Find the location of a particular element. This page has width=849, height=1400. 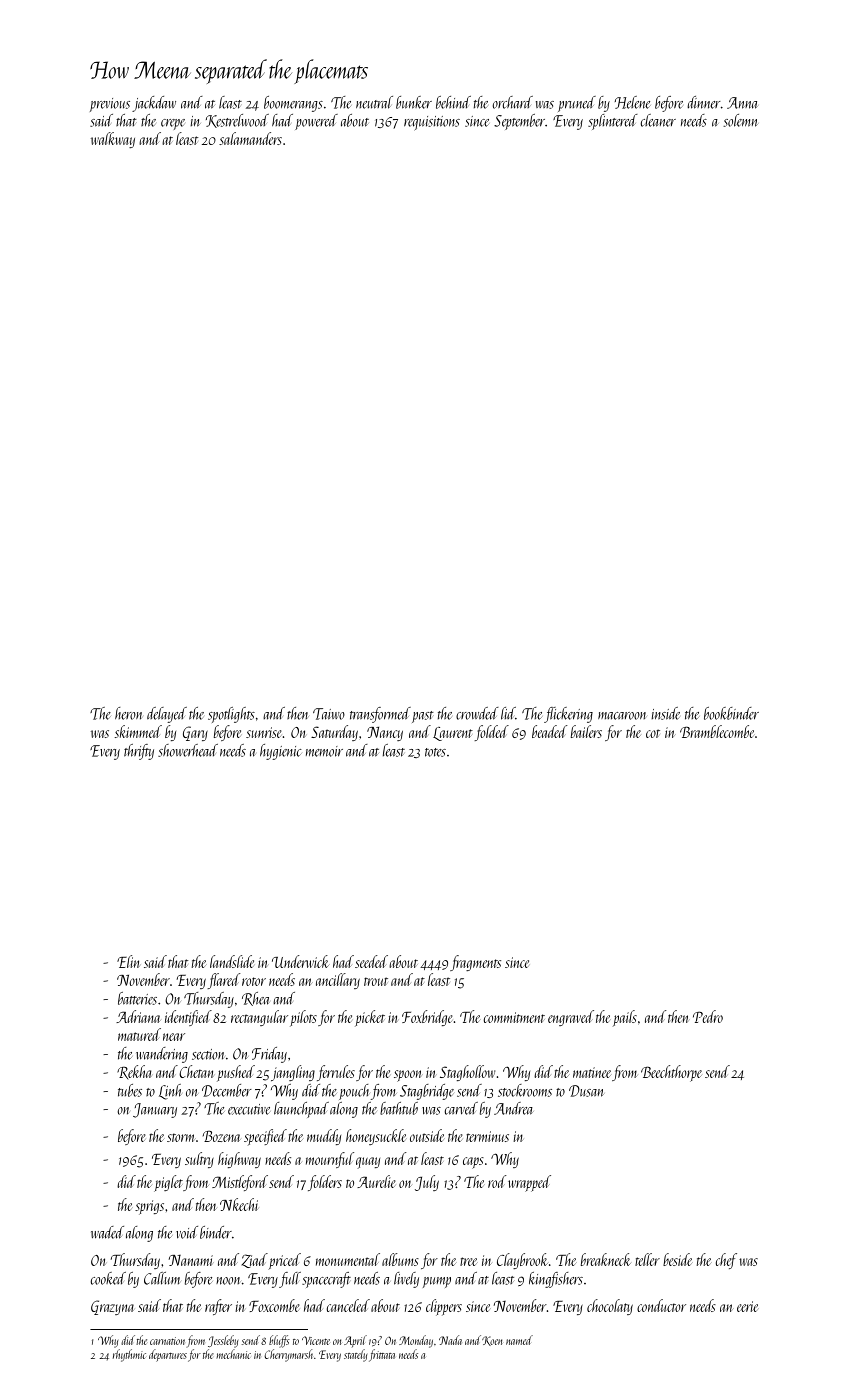

departures is located at coordinates (168, 1355).
